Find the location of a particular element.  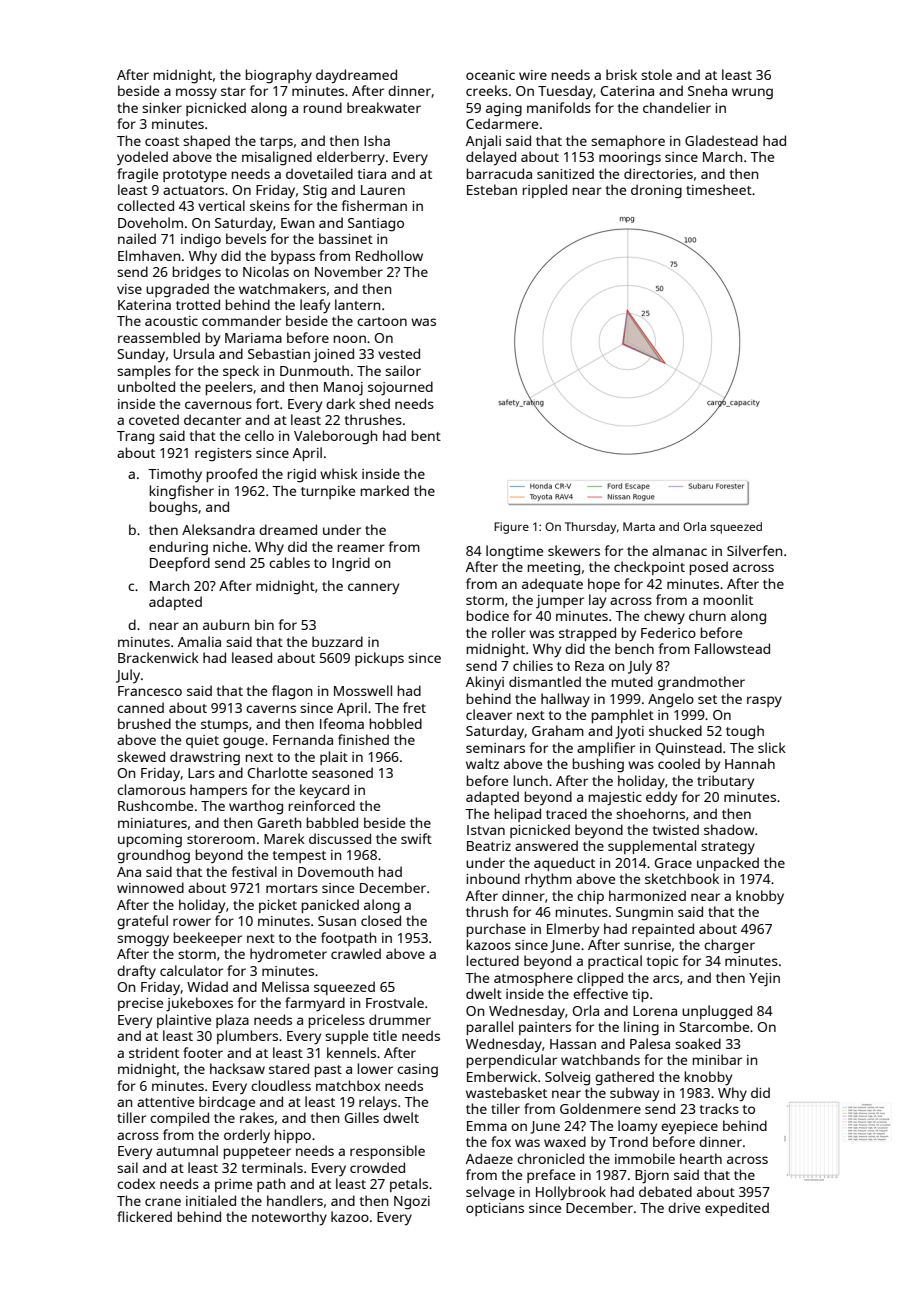

parallel is located at coordinates (490, 1028).
